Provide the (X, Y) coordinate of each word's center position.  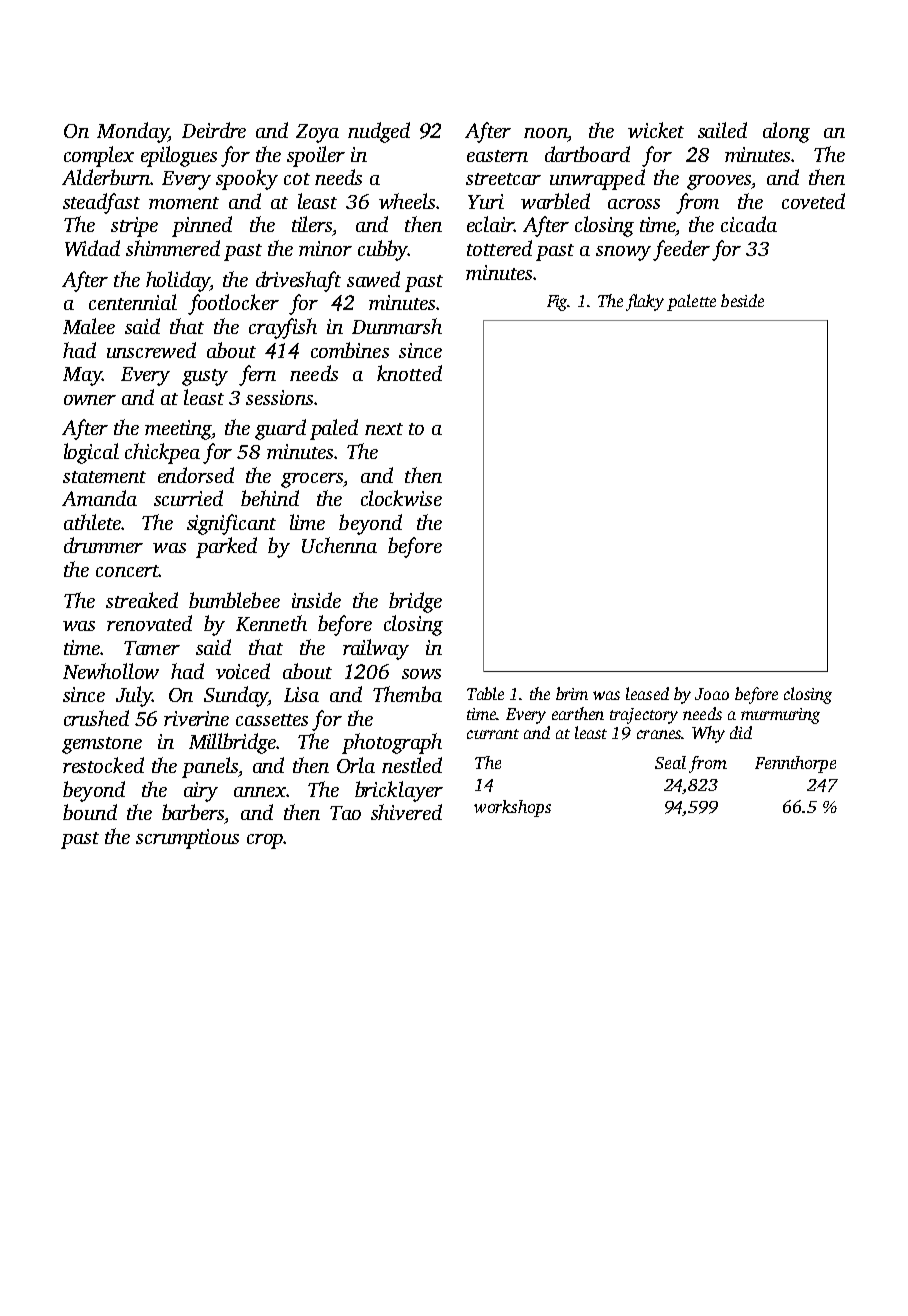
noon (545, 133)
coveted (813, 201)
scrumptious (187, 839)
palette (691, 302)
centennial (133, 302)
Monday (132, 132)
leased (647, 693)
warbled (555, 201)
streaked (142, 600)
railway (376, 649)
